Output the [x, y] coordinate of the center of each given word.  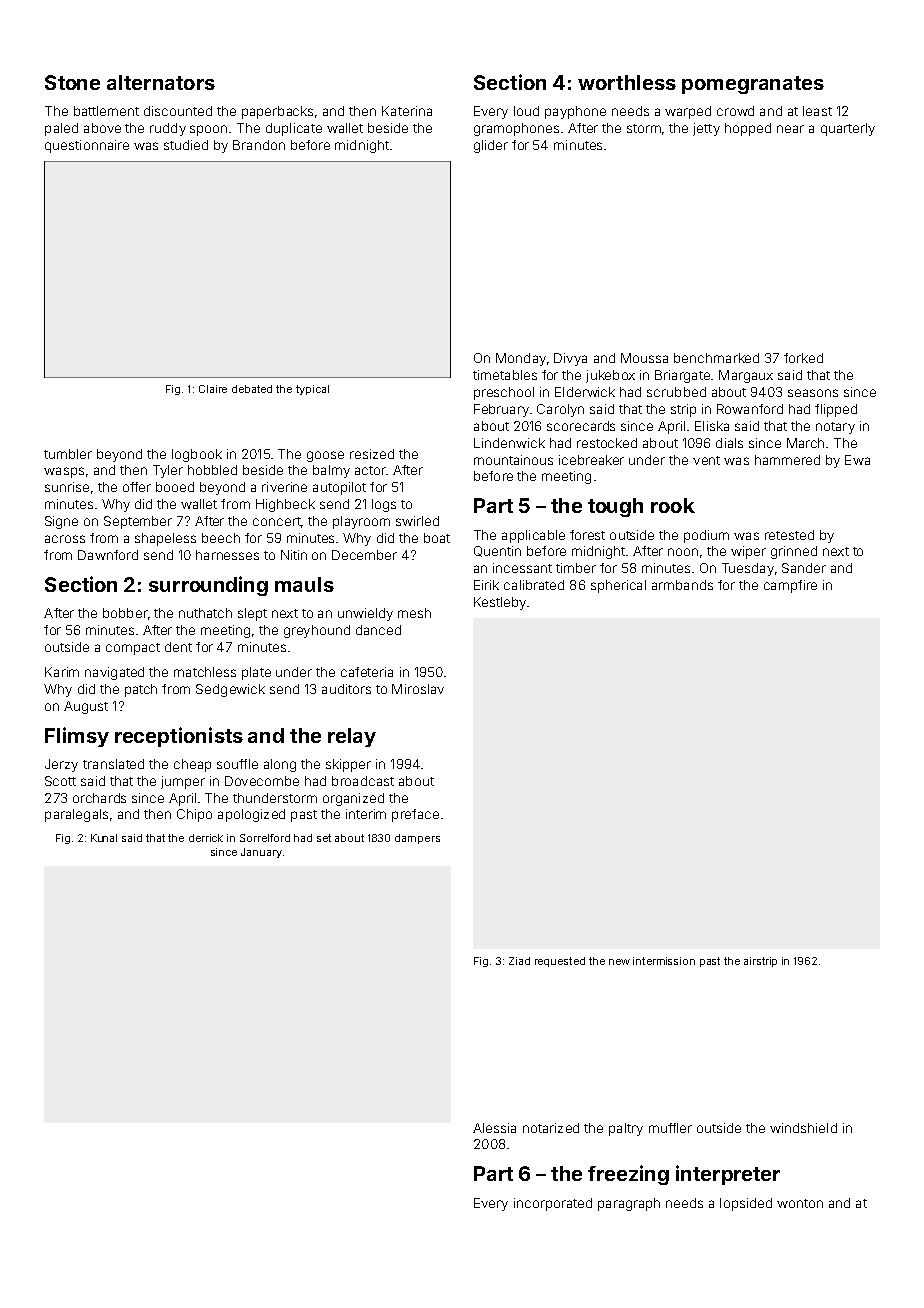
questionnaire [87, 146]
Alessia [494, 1128]
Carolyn [560, 410]
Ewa [857, 460]
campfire [790, 586]
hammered [787, 460]
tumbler [68, 454]
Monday [521, 359]
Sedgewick [230, 690]
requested [560, 962]
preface [415, 815]
